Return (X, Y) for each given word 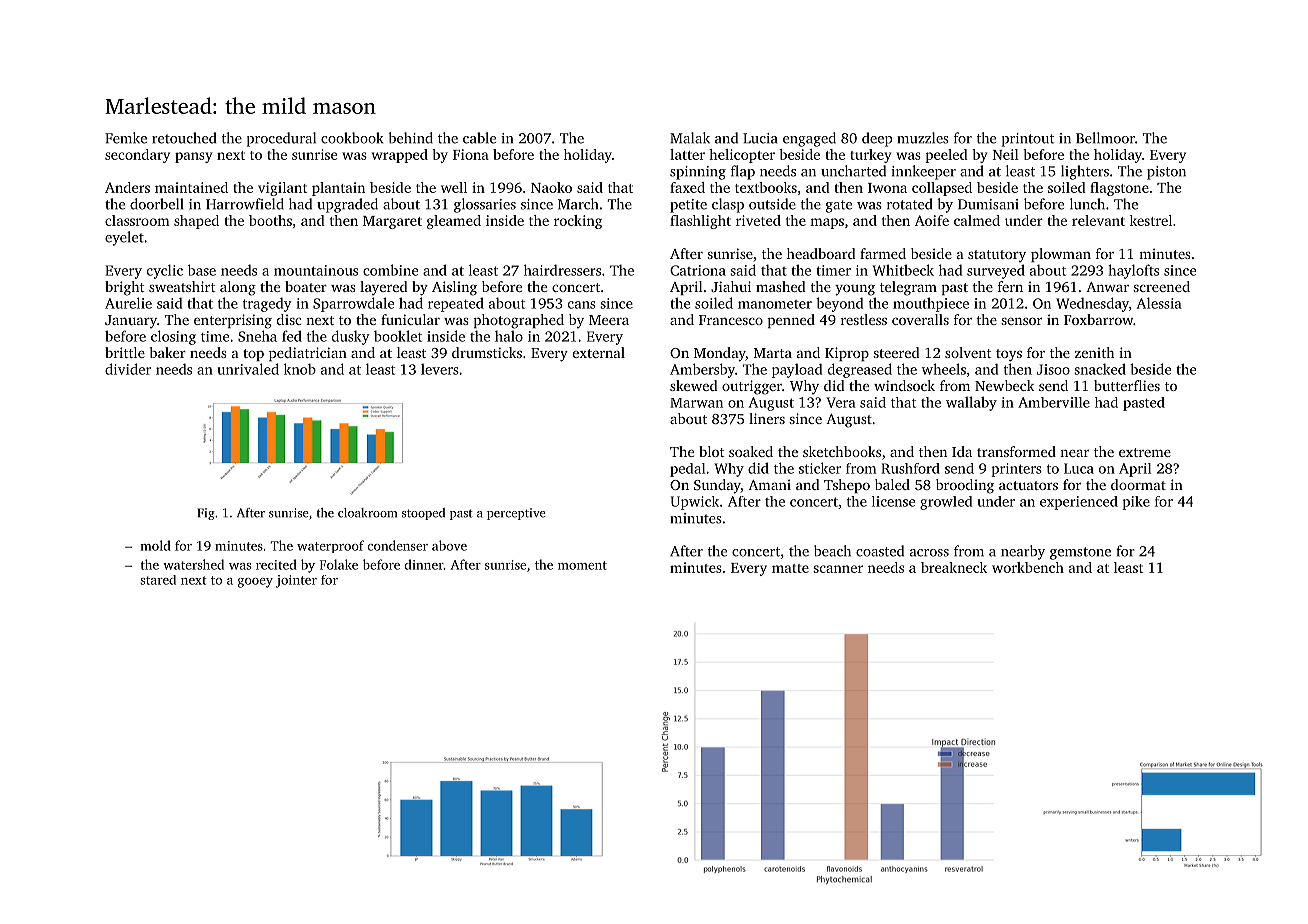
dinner (423, 564)
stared (158, 580)
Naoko (551, 187)
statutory (997, 256)
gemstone (1080, 553)
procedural (281, 139)
